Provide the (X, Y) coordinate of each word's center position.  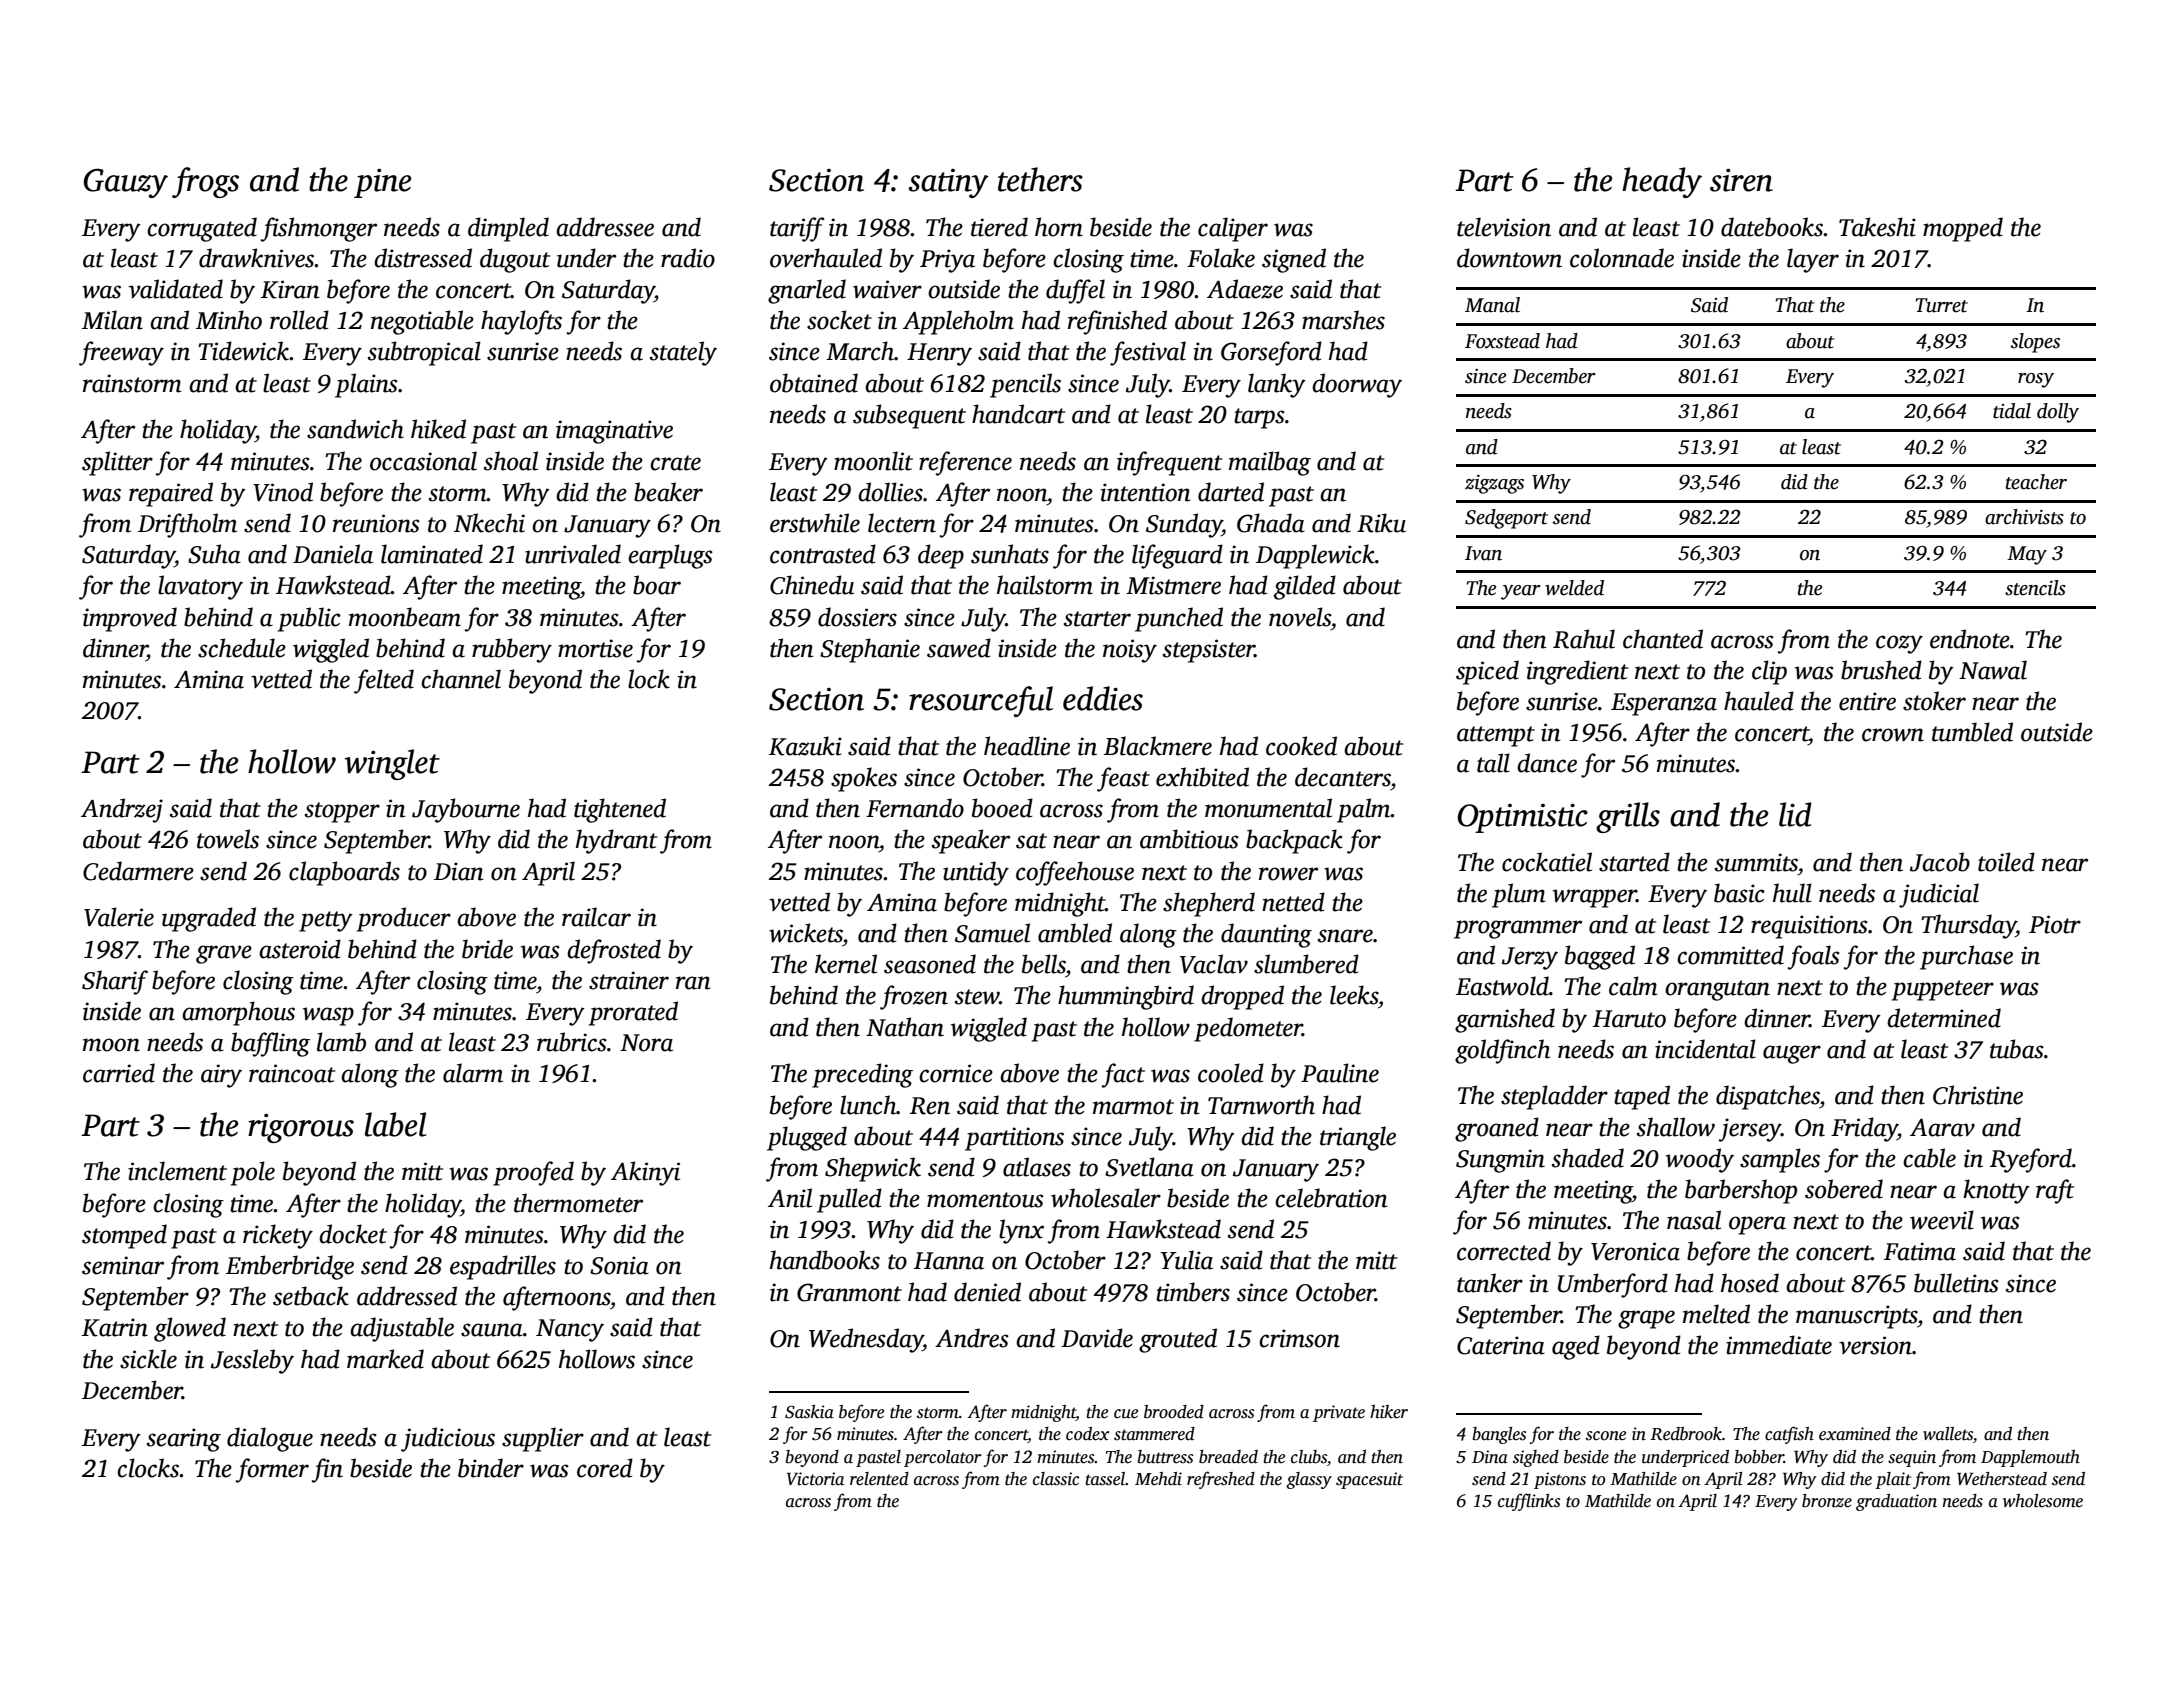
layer (1813, 260)
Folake (1221, 258)
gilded (1305, 587)
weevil (1942, 1220)
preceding (862, 1075)
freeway (121, 353)
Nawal (1993, 670)
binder (491, 1468)
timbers (1193, 1292)
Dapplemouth (2030, 1458)
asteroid (300, 949)
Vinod (283, 492)
